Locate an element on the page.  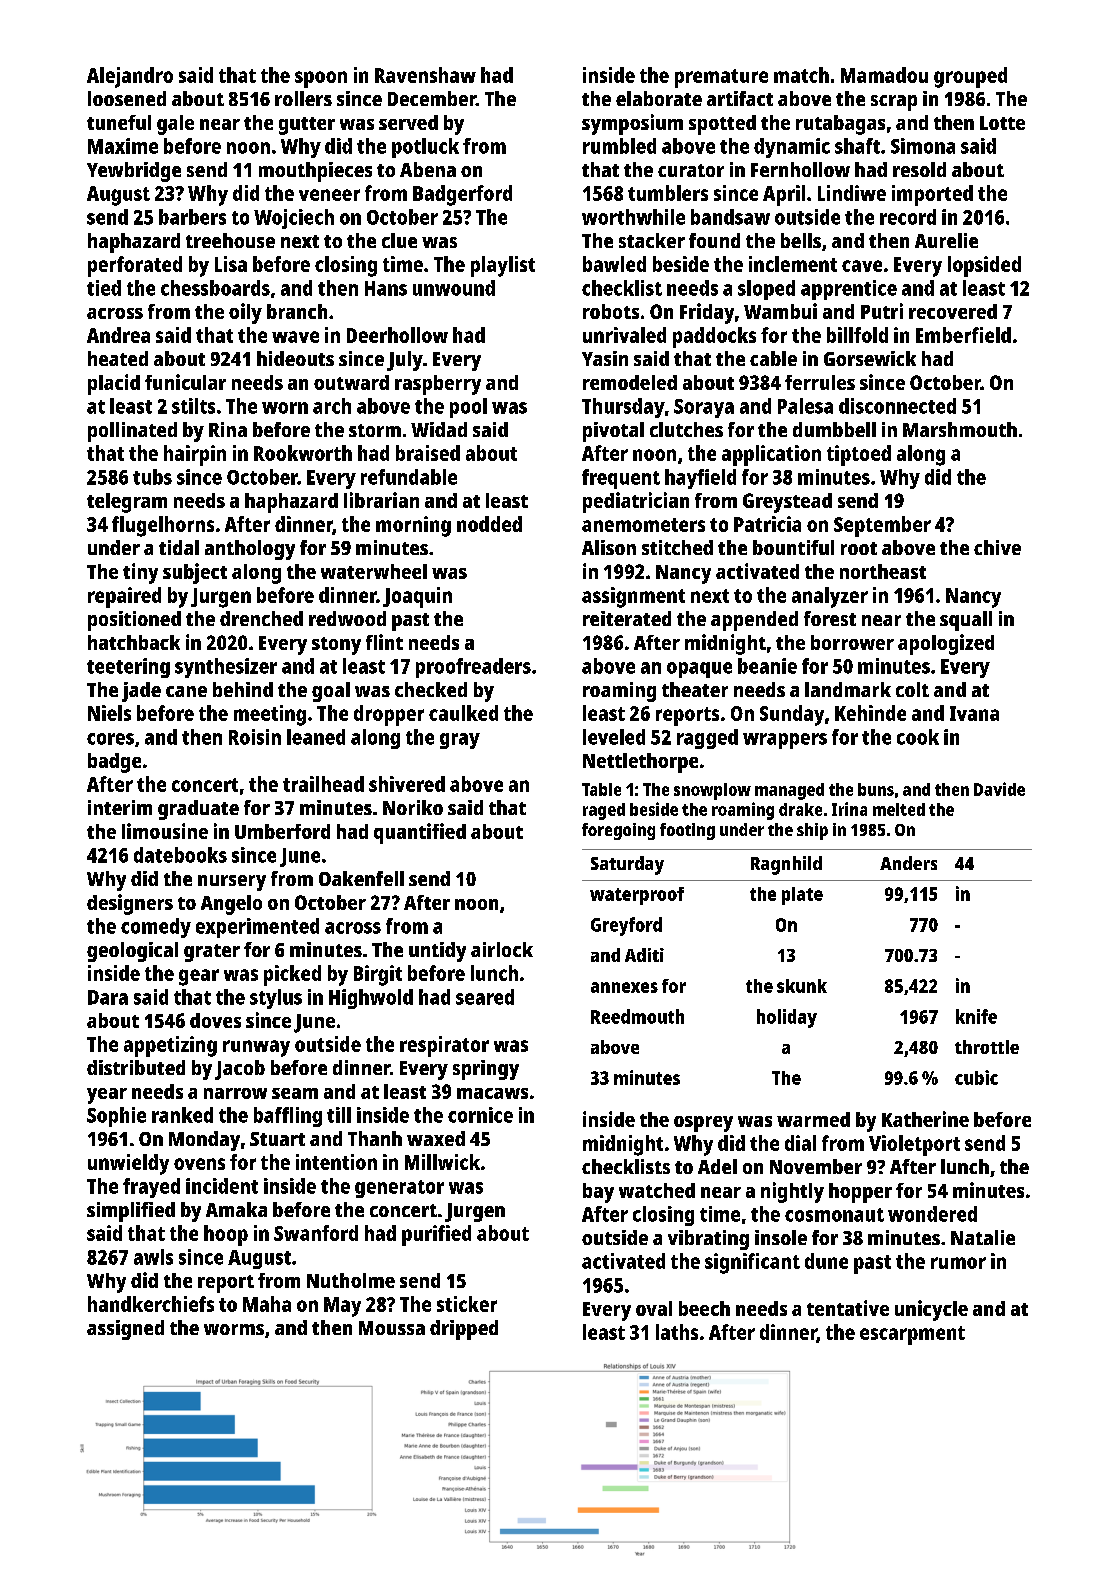
Maha is located at coordinates (267, 1304).
